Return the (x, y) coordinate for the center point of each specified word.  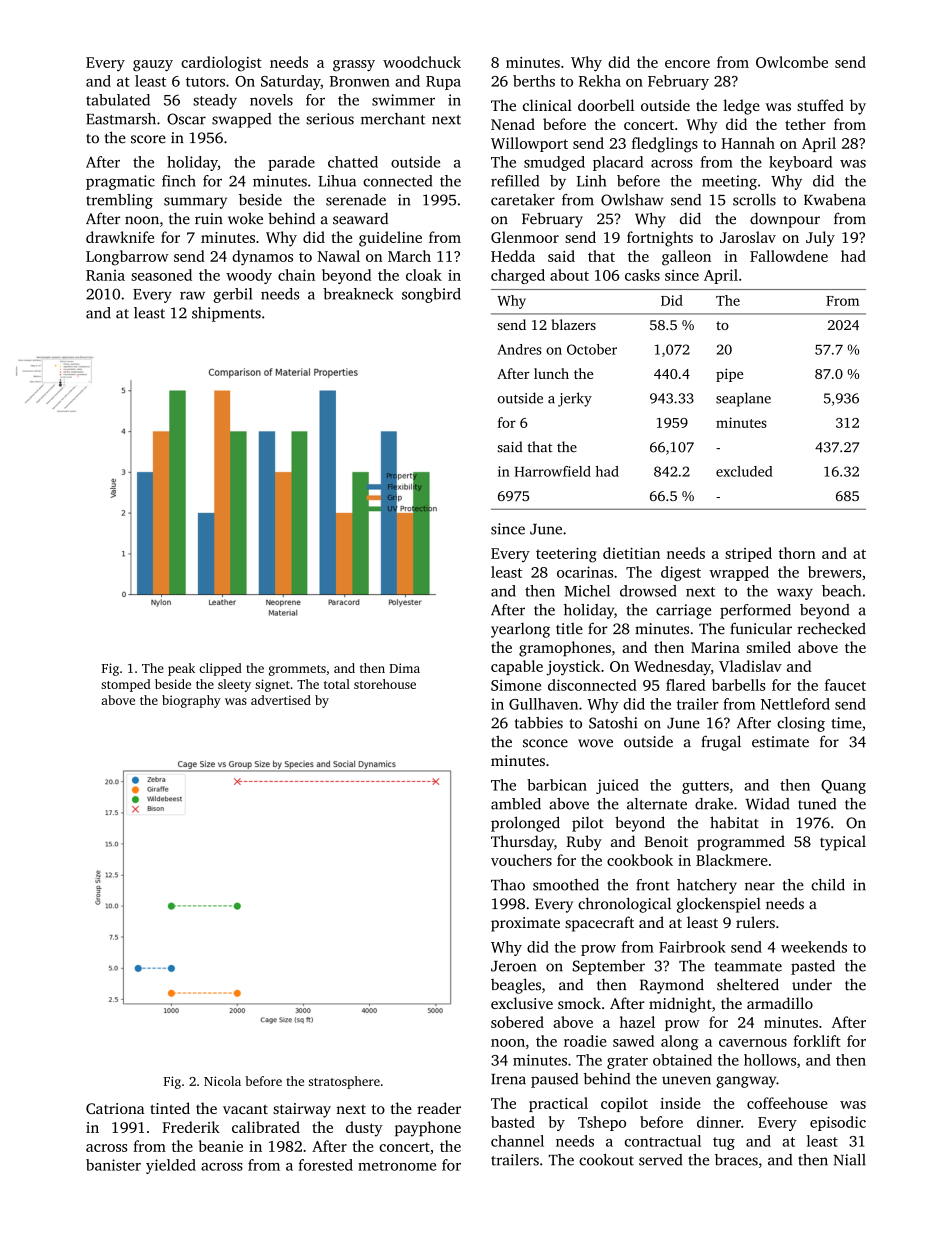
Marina (715, 647)
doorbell (606, 105)
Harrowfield (553, 471)
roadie (585, 1041)
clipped (220, 669)
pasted (813, 967)
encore (687, 64)
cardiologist (221, 64)
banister (113, 1165)
